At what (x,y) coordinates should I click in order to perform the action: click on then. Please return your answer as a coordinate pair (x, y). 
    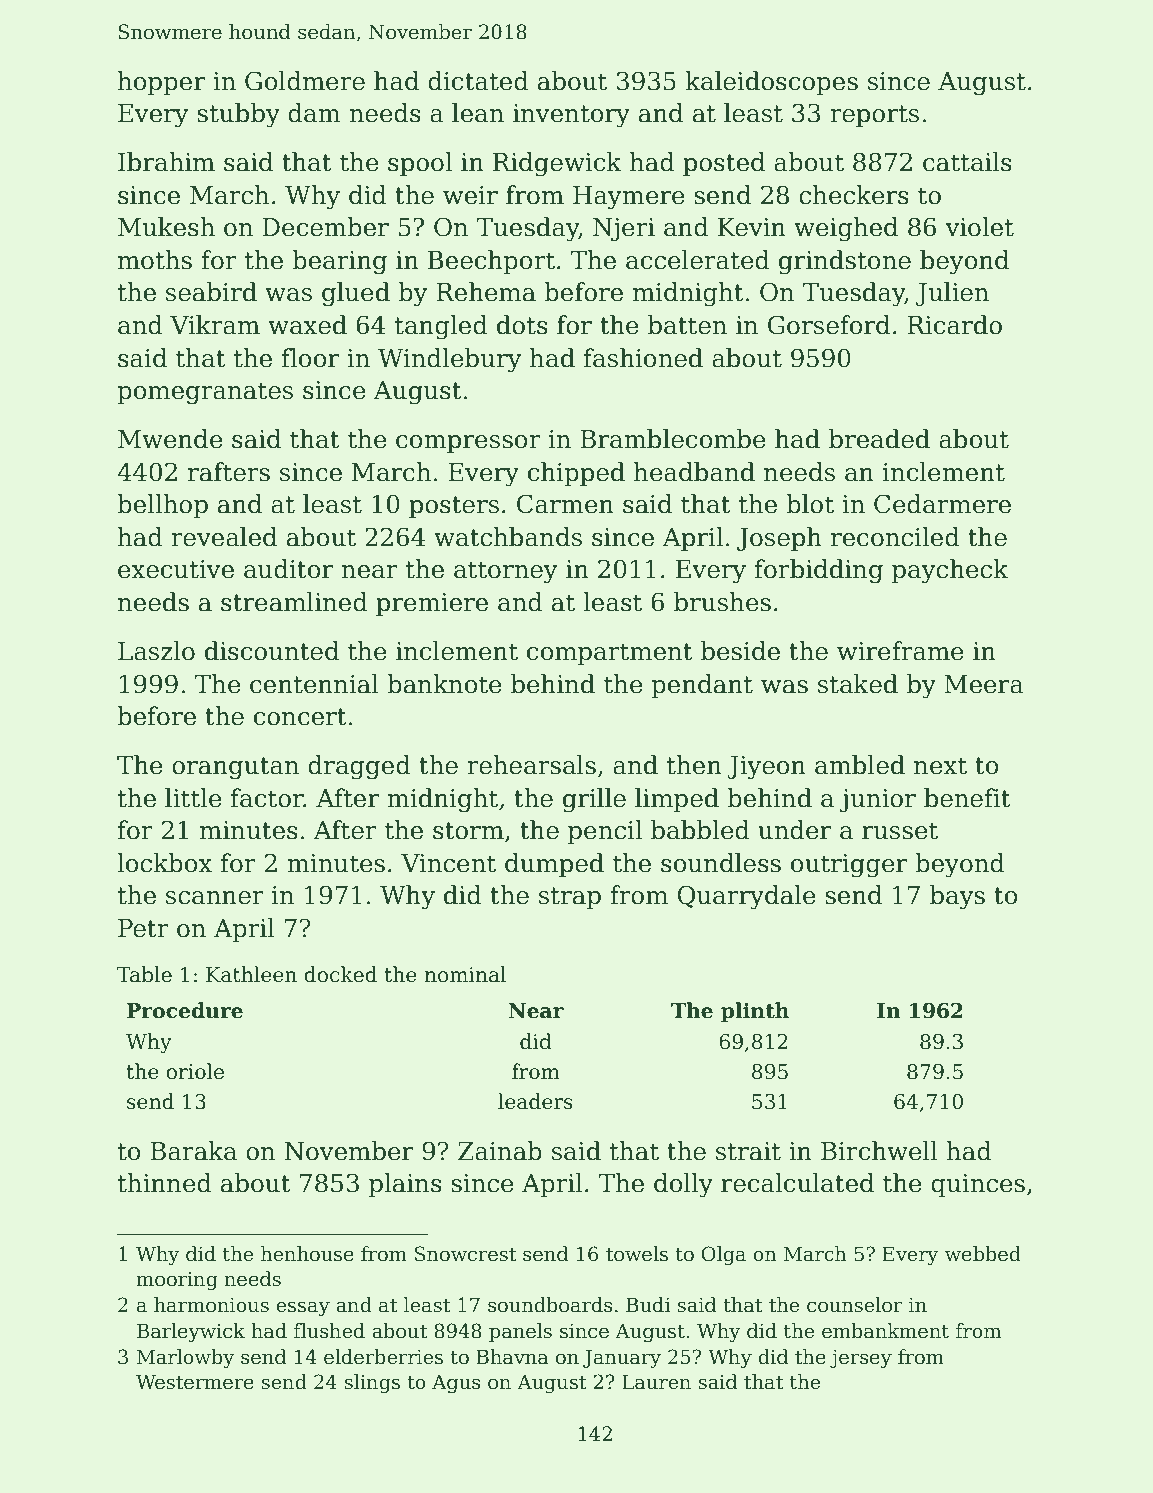
    Looking at the image, I should click on (694, 765).
